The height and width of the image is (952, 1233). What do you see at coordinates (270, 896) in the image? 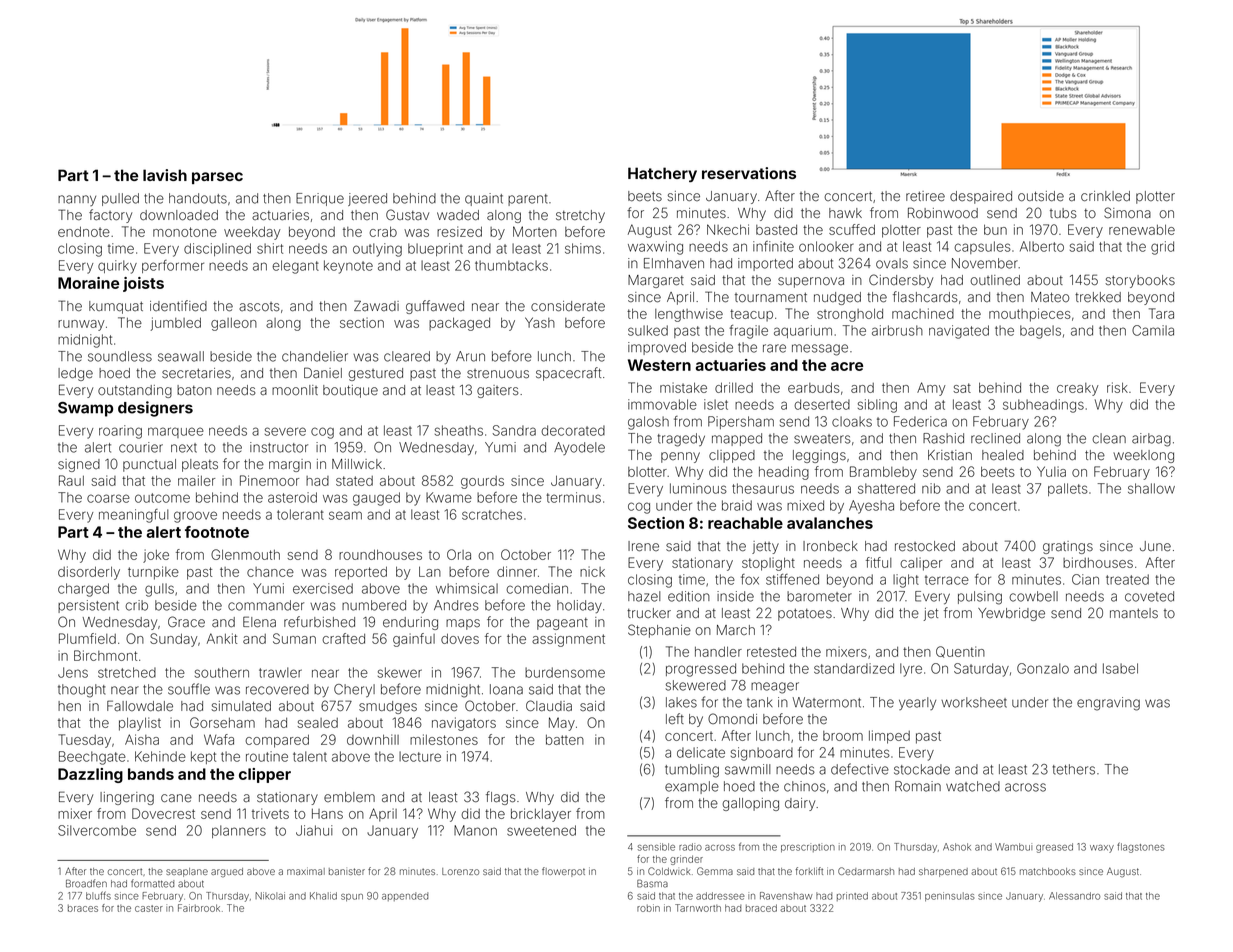
I see `Nikolai` at bounding box center [270, 896].
